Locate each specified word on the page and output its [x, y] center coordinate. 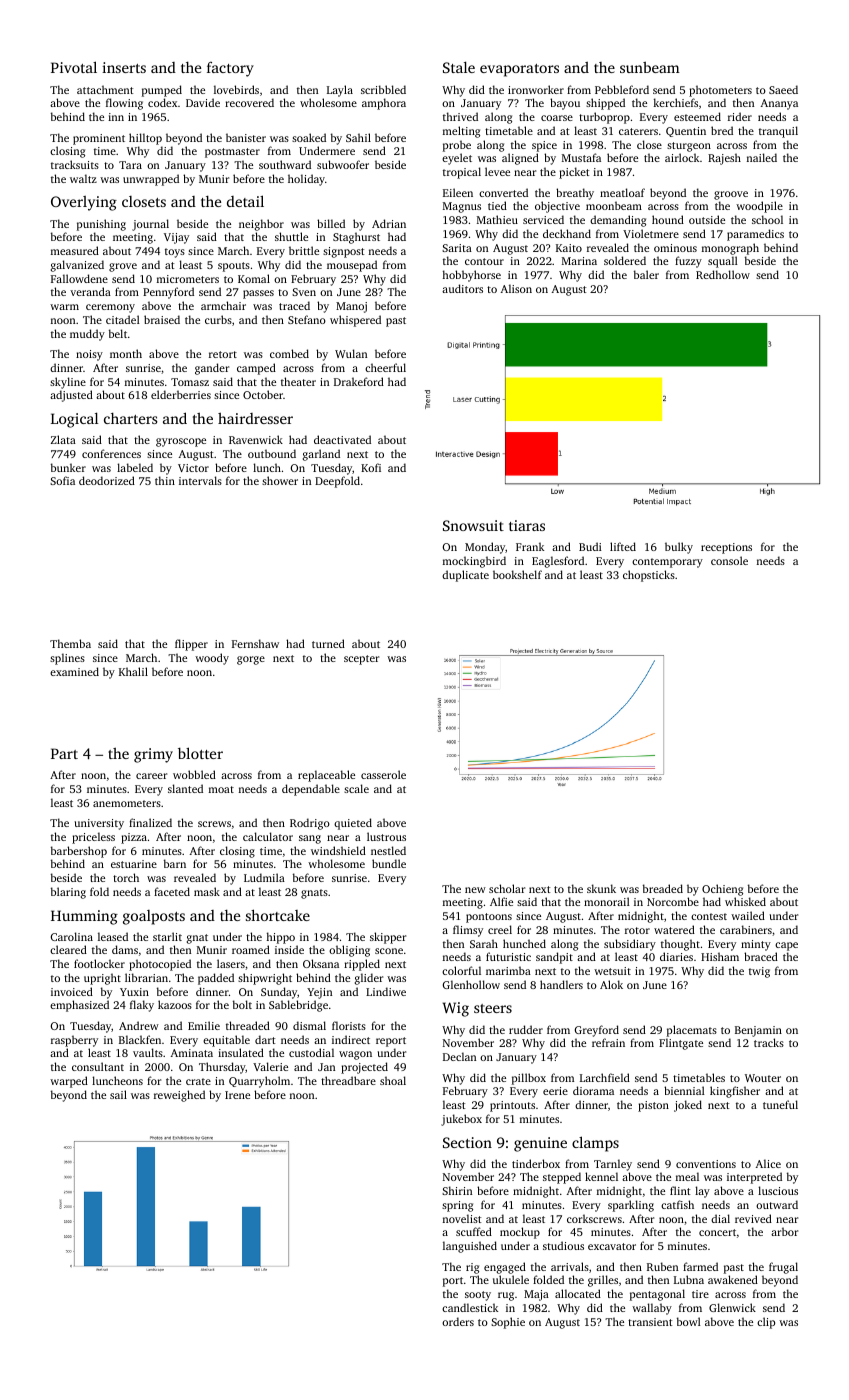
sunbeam [650, 67]
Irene [237, 1095]
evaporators [519, 70]
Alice [768, 1163]
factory [230, 69]
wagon [355, 1055]
